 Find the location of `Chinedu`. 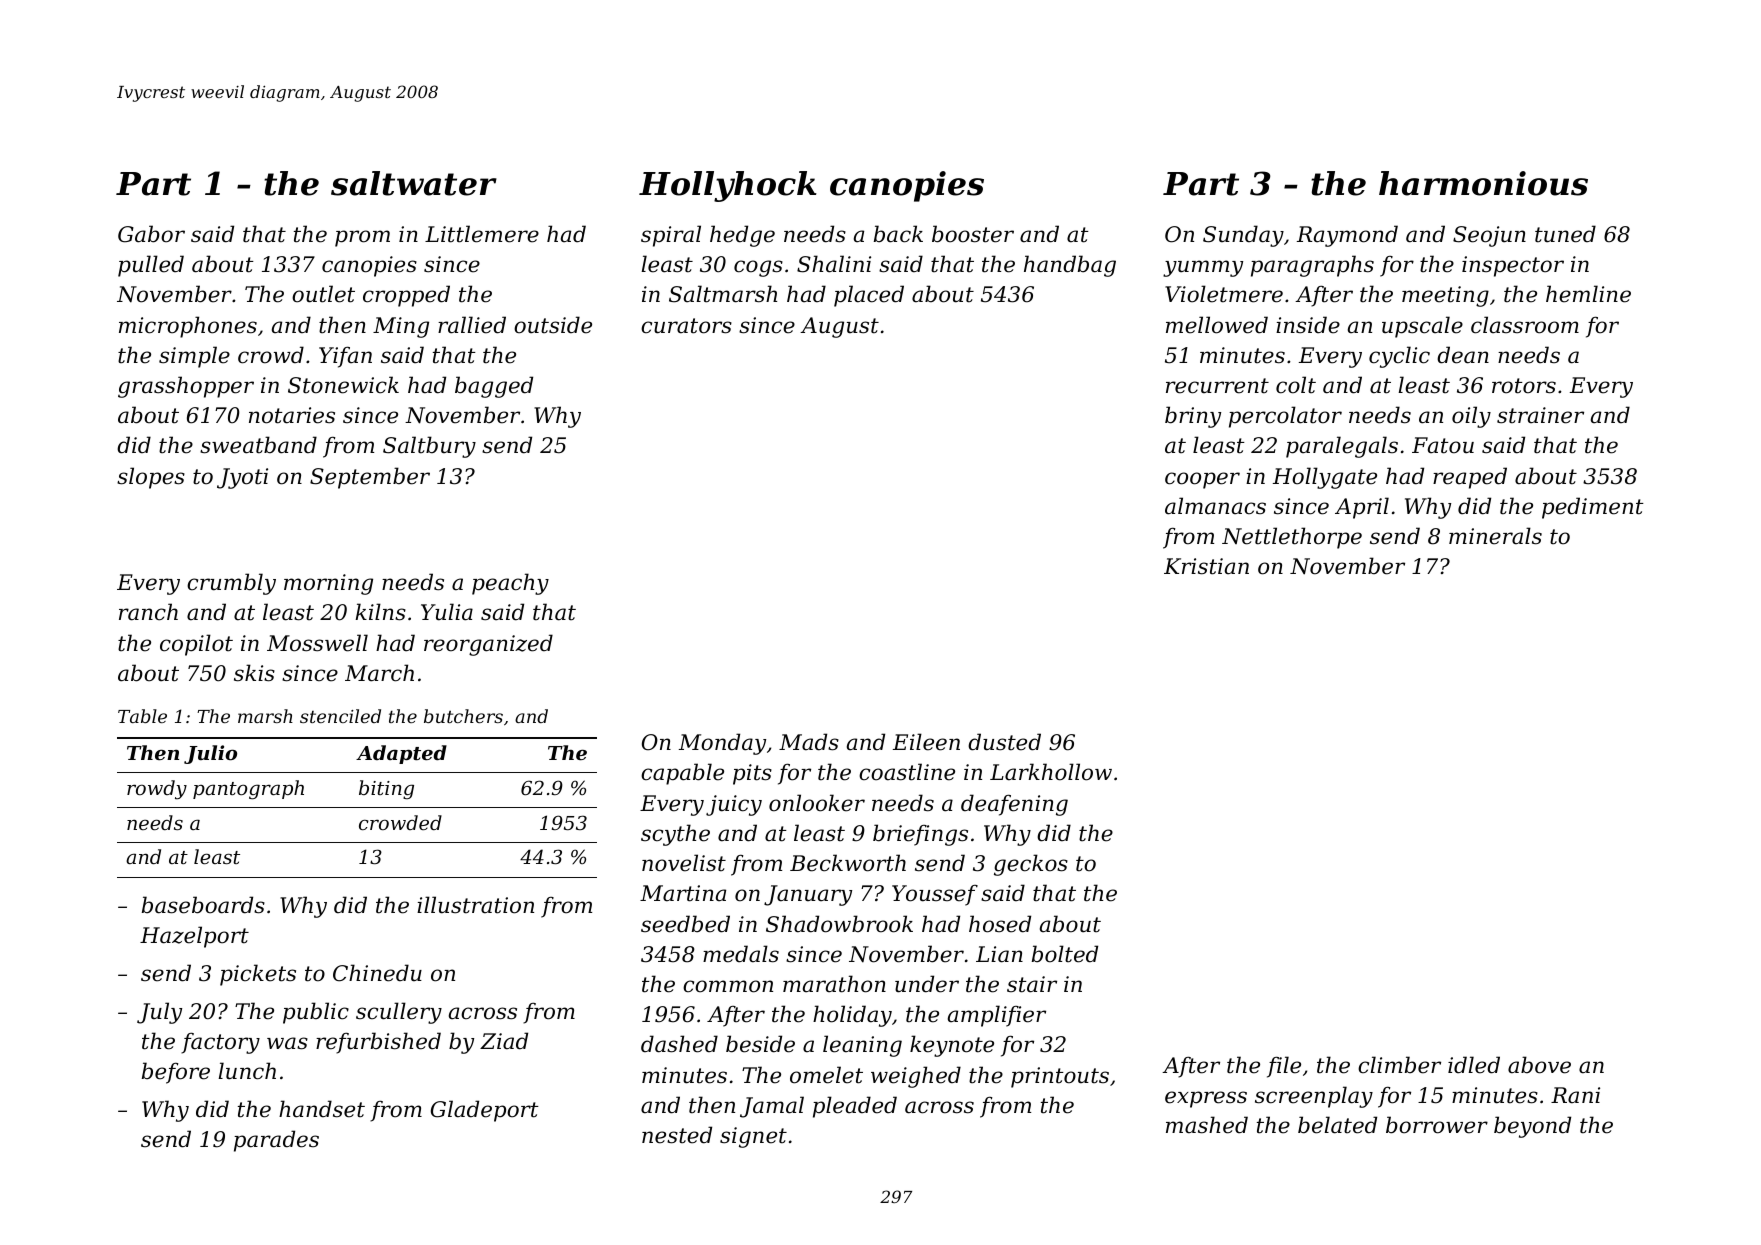

Chinedu is located at coordinates (377, 973).
